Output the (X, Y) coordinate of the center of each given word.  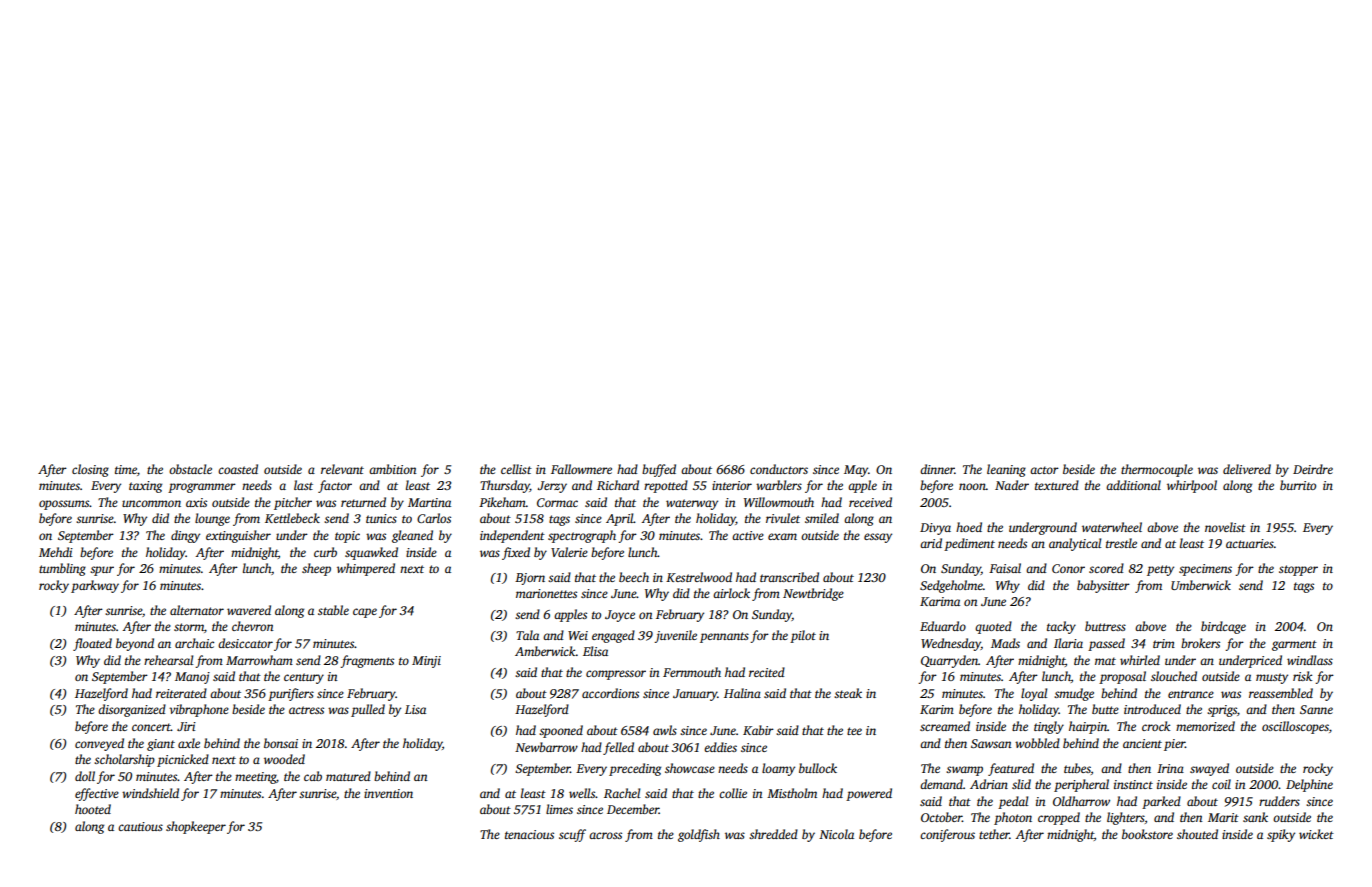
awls (665, 730)
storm (189, 627)
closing (90, 470)
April (620, 519)
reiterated (181, 693)
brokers (1200, 643)
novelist (1225, 527)
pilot (803, 636)
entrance (1191, 694)
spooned (561, 731)
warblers (779, 485)
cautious (140, 826)
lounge (212, 519)
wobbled (1037, 743)
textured (1057, 485)
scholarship (124, 760)
